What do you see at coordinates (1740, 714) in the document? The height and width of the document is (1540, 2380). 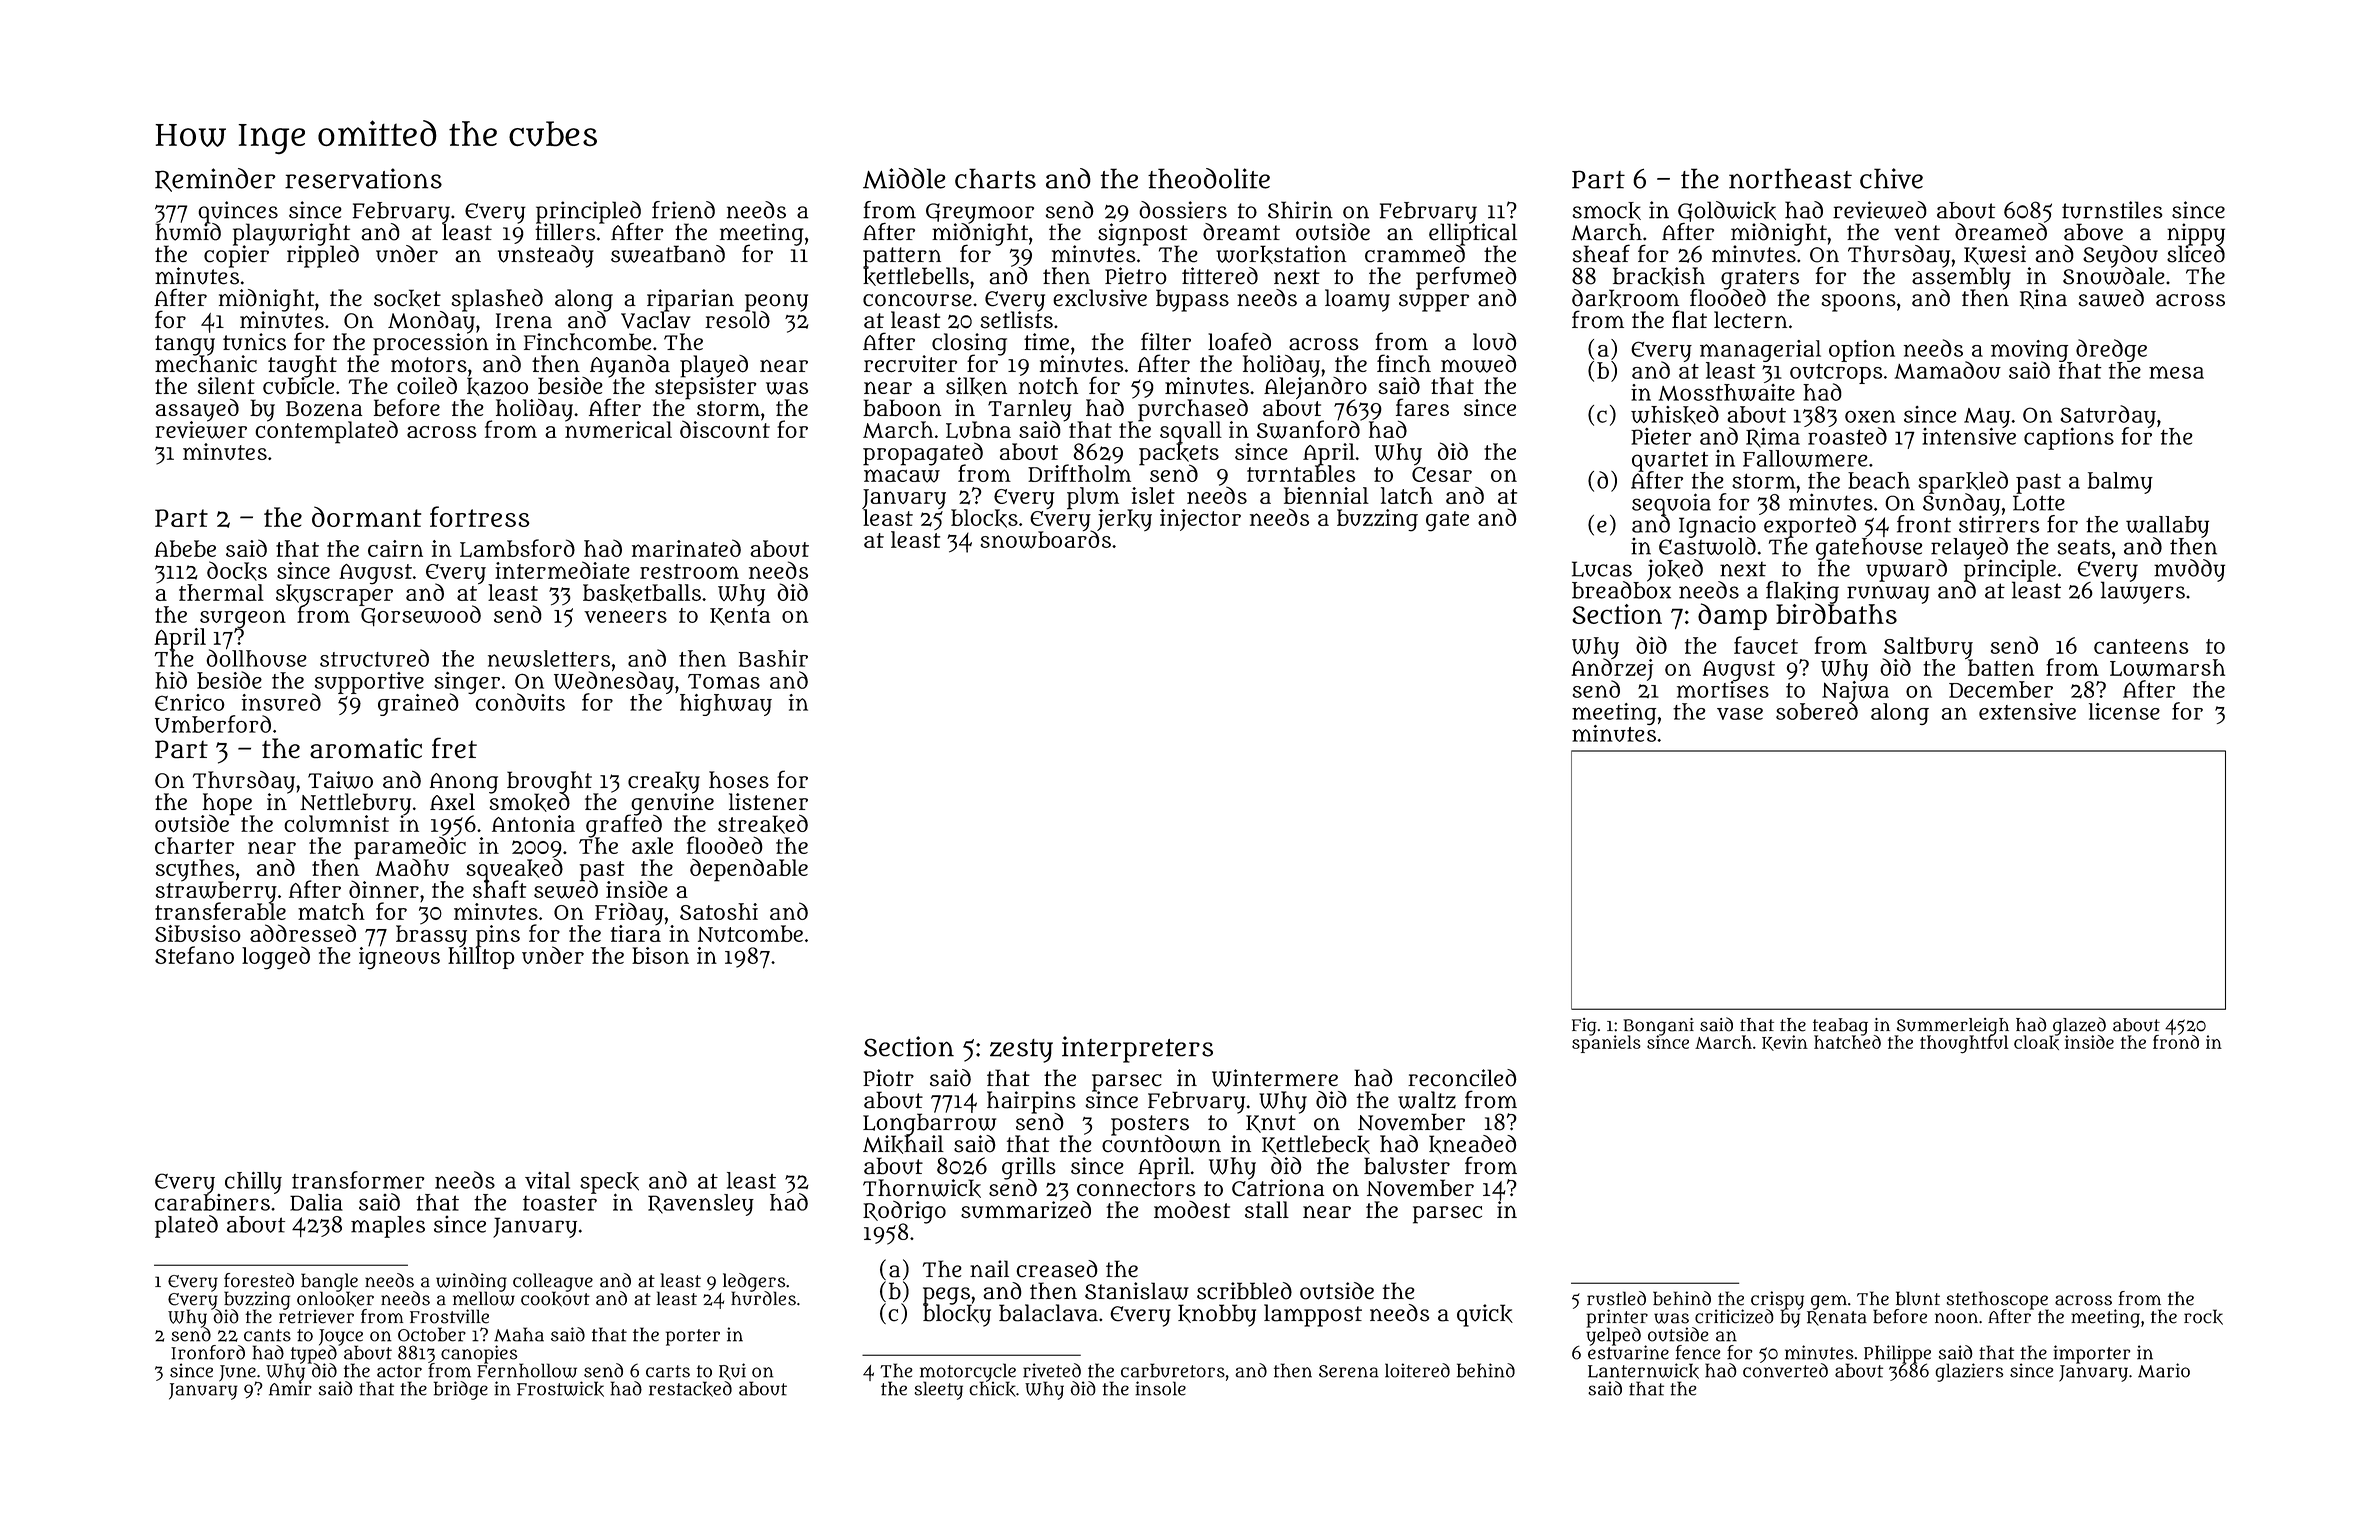 I see `vase` at bounding box center [1740, 714].
